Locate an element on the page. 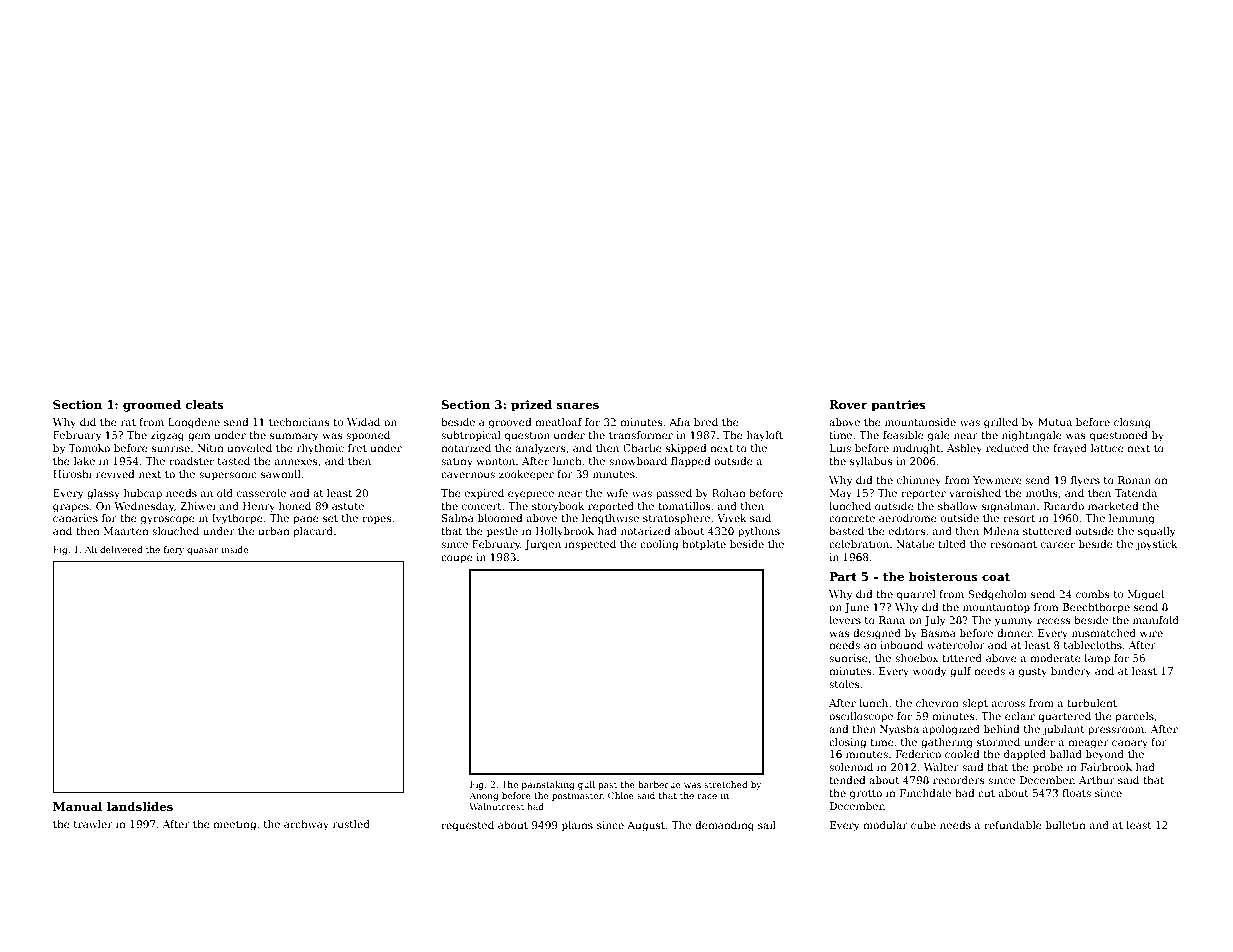  trawler is located at coordinates (93, 824).
